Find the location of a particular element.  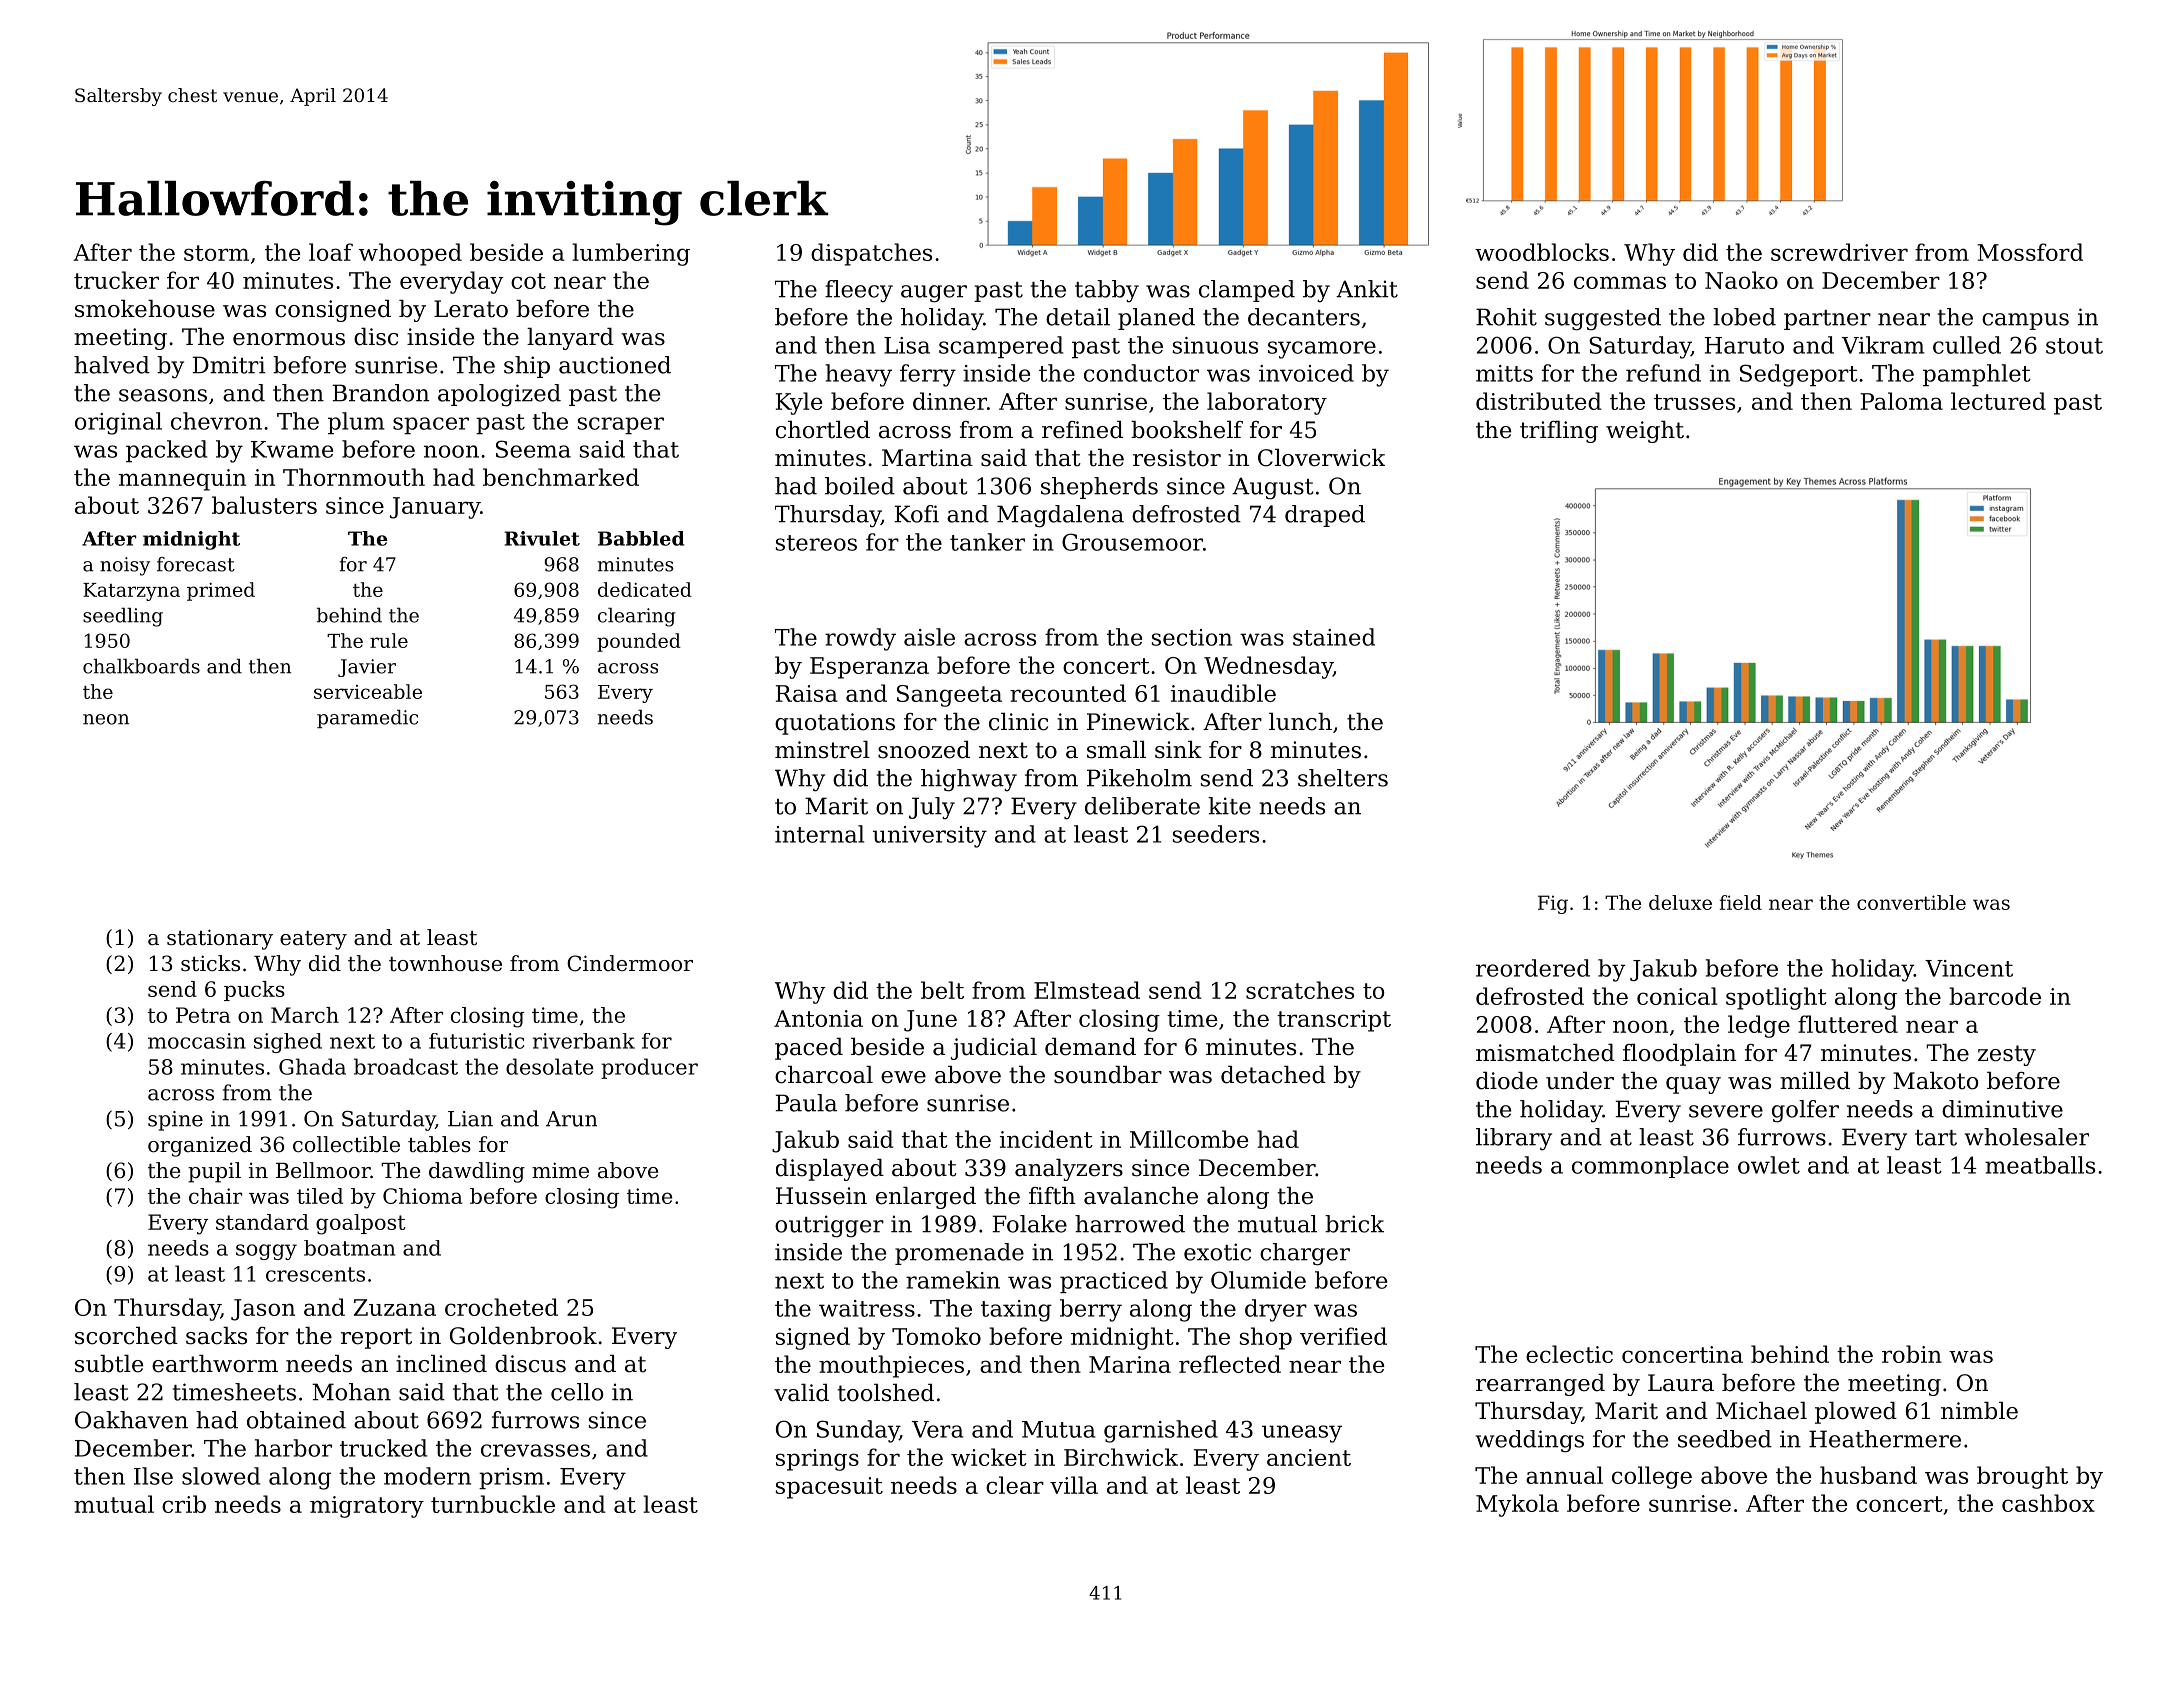

dispatches is located at coordinates (871, 254).
